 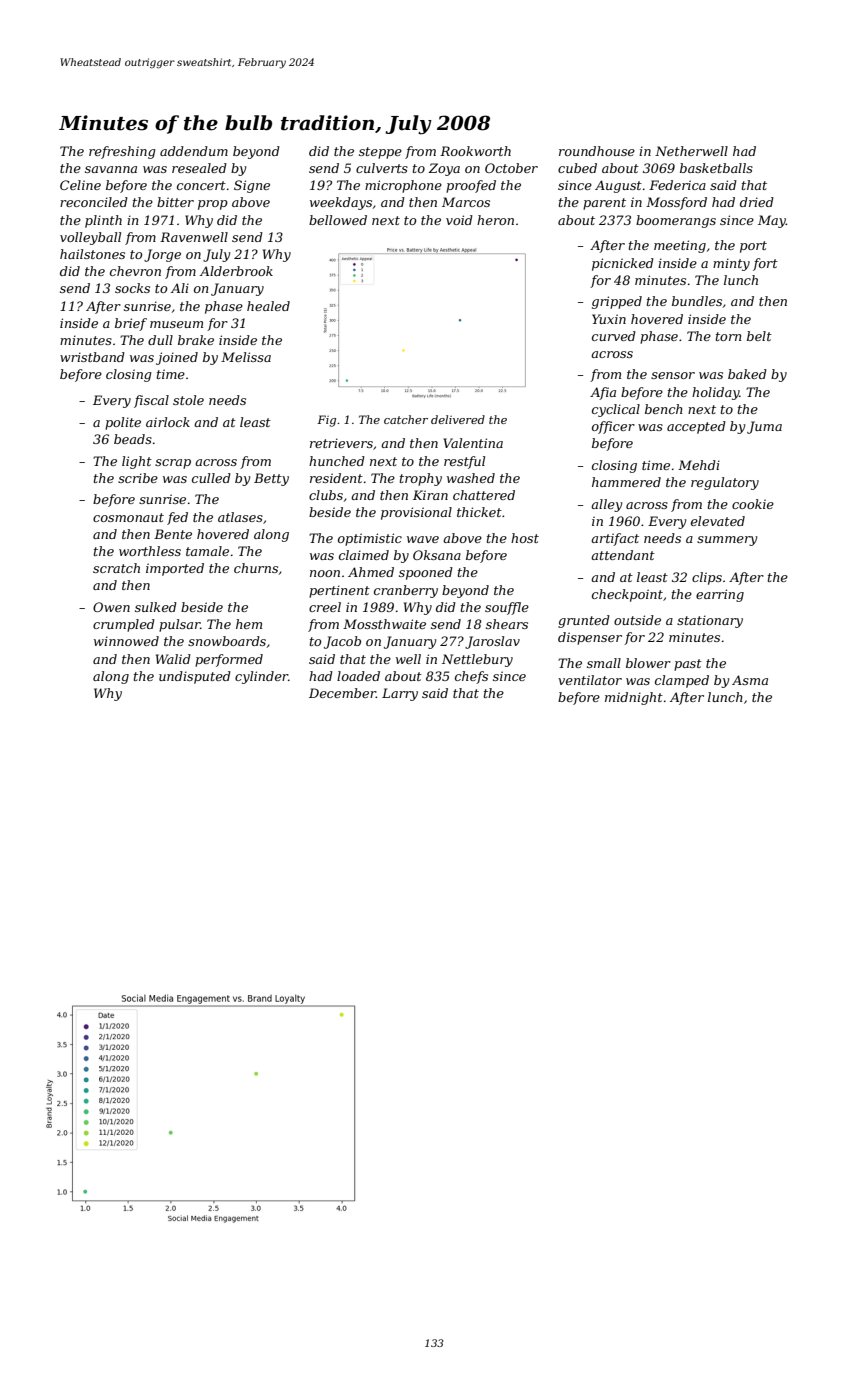 What do you see at coordinates (677, 185) in the screenshot?
I see `Federica` at bounding box center [677, 185].
